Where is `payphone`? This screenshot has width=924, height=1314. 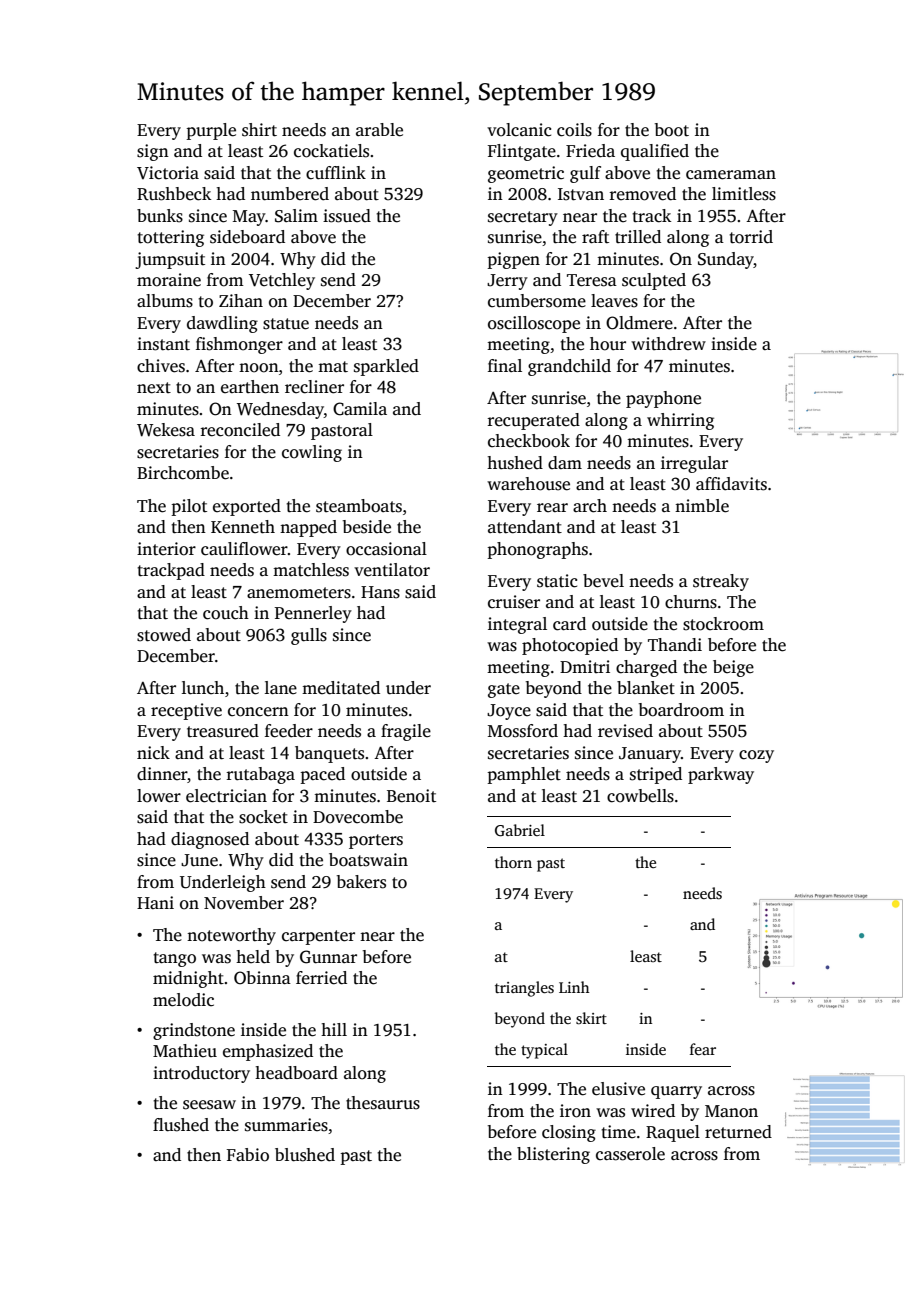 payphone is located at coordinates (663, 399).
